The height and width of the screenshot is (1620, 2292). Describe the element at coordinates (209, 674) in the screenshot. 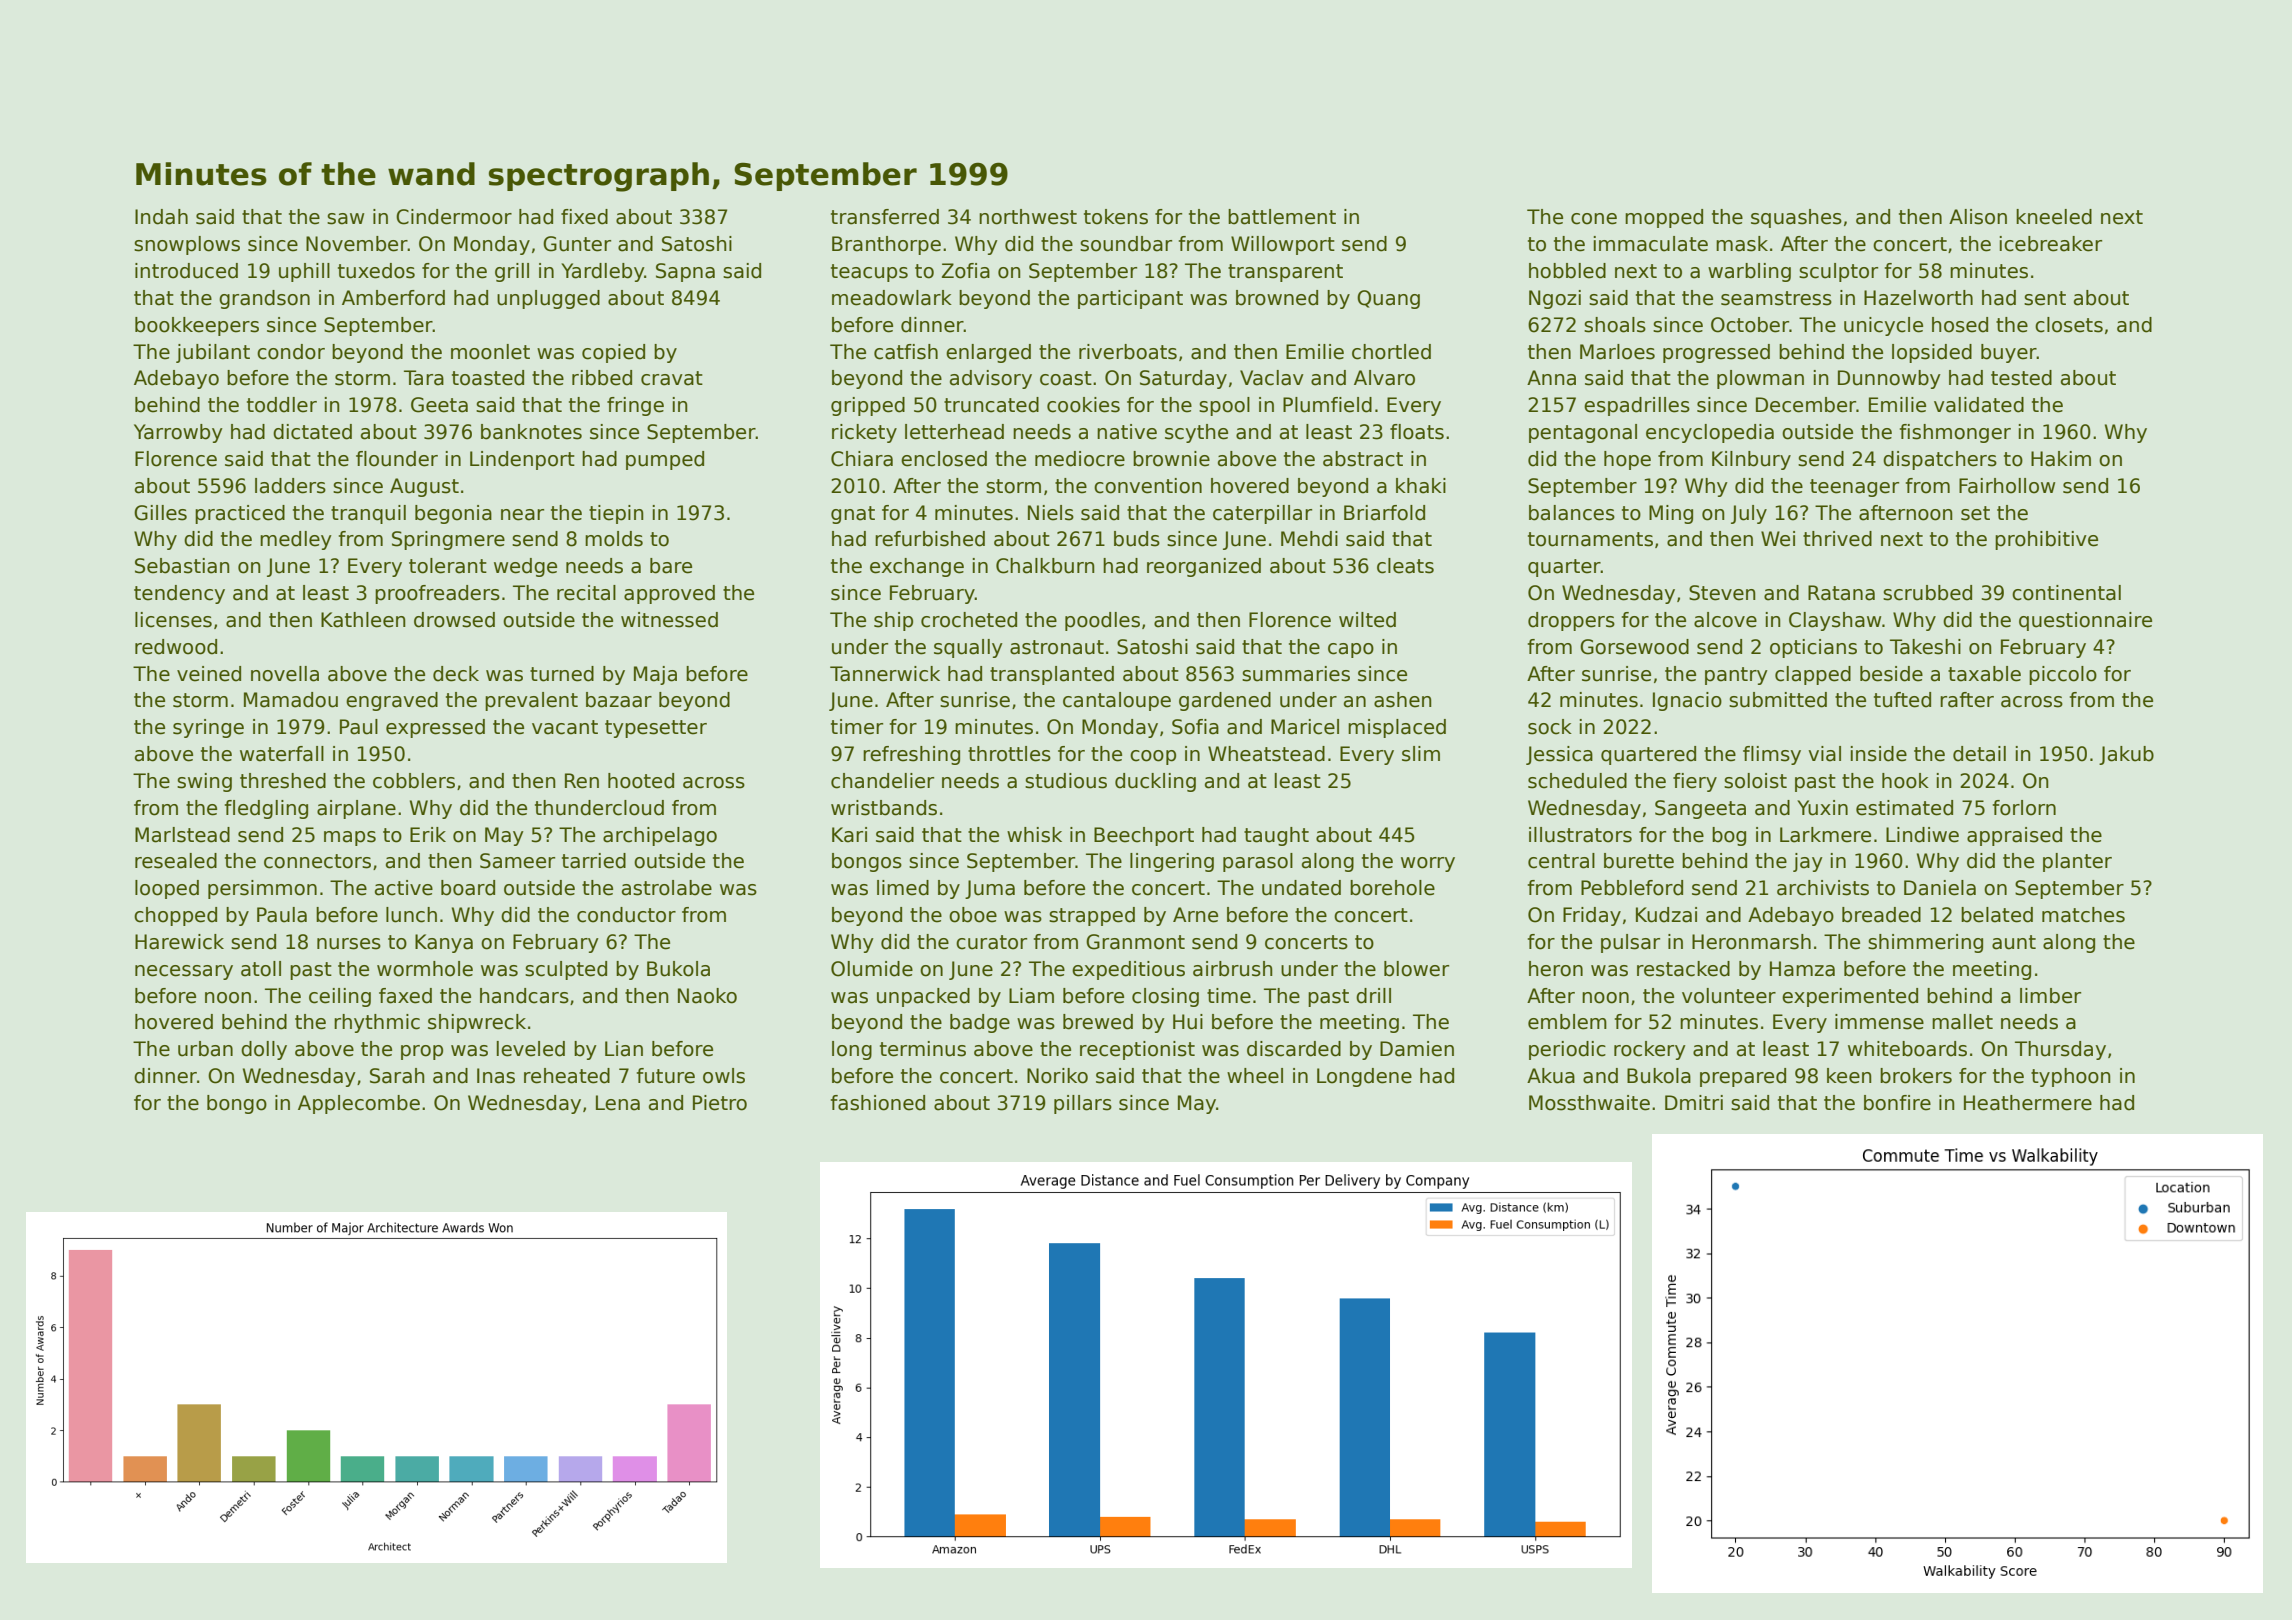

I see `veined` at that location.
